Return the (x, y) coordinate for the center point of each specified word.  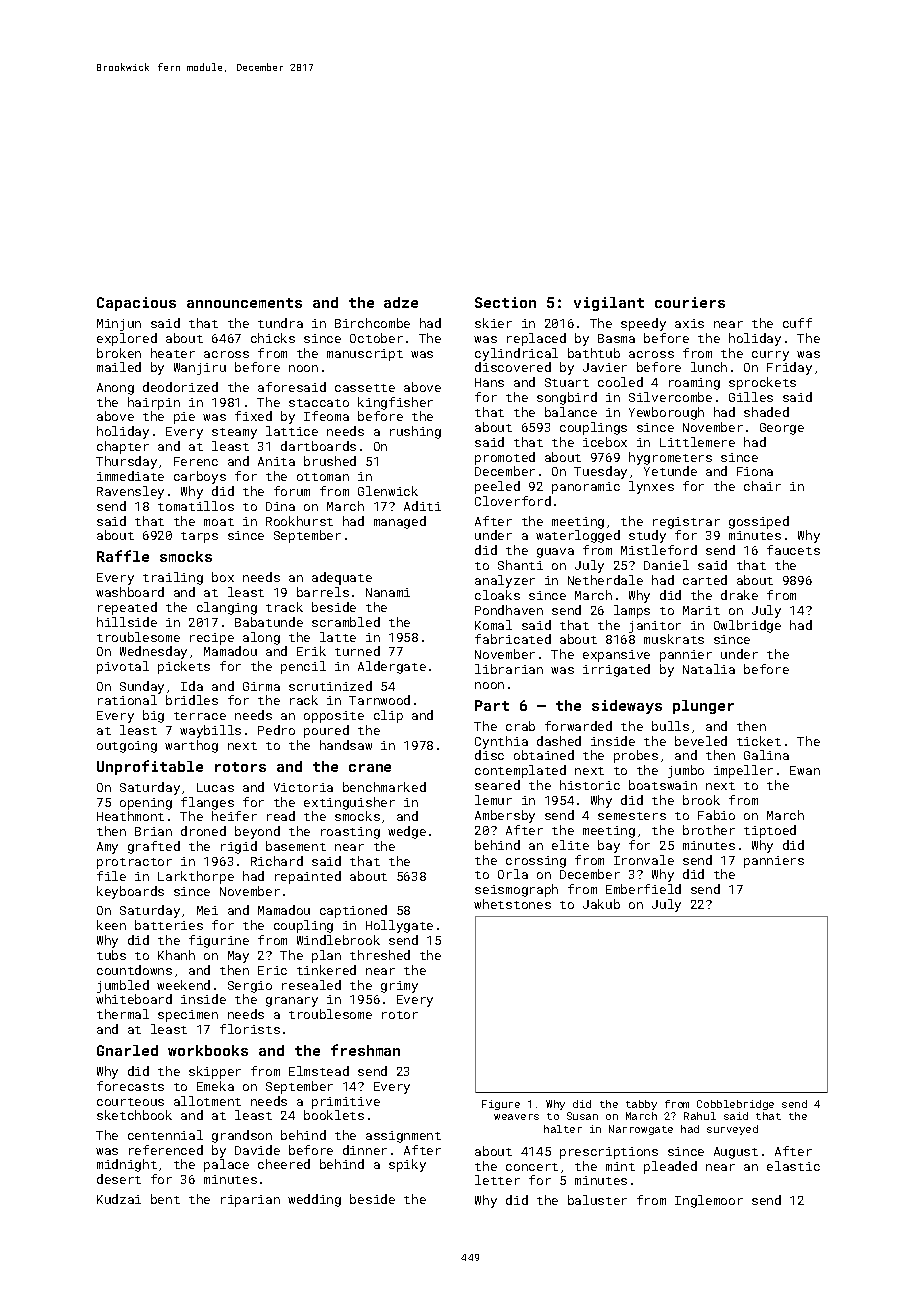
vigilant (609, 304)
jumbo (686, 771)
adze (401, 302)
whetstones (512, 904)
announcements (244, 303)
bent (165, 1199)
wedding (314, 1200)
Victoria (303, 787)
